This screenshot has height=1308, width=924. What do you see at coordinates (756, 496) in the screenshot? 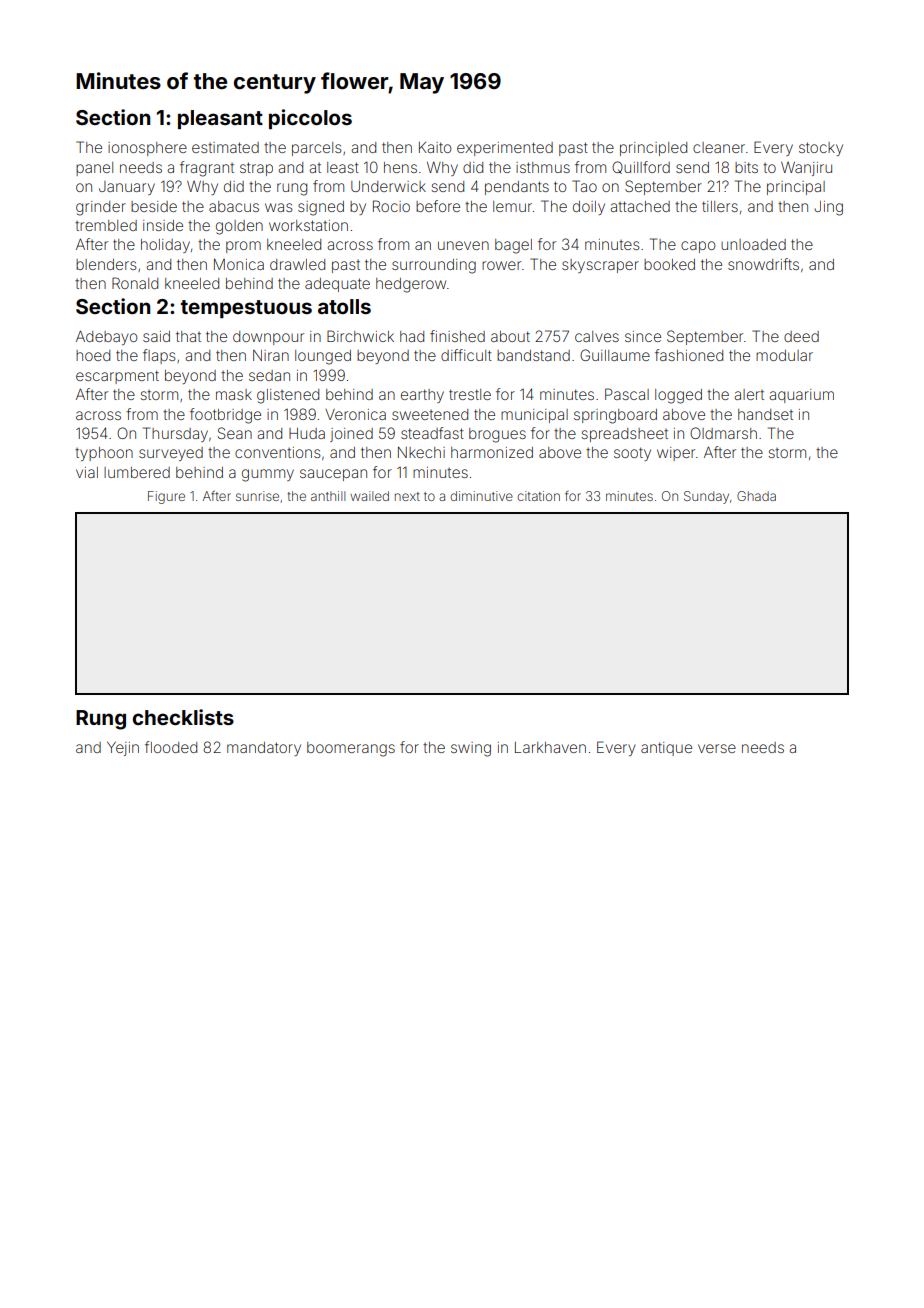
I see `Ghada` at bounding box center [756, 496].
